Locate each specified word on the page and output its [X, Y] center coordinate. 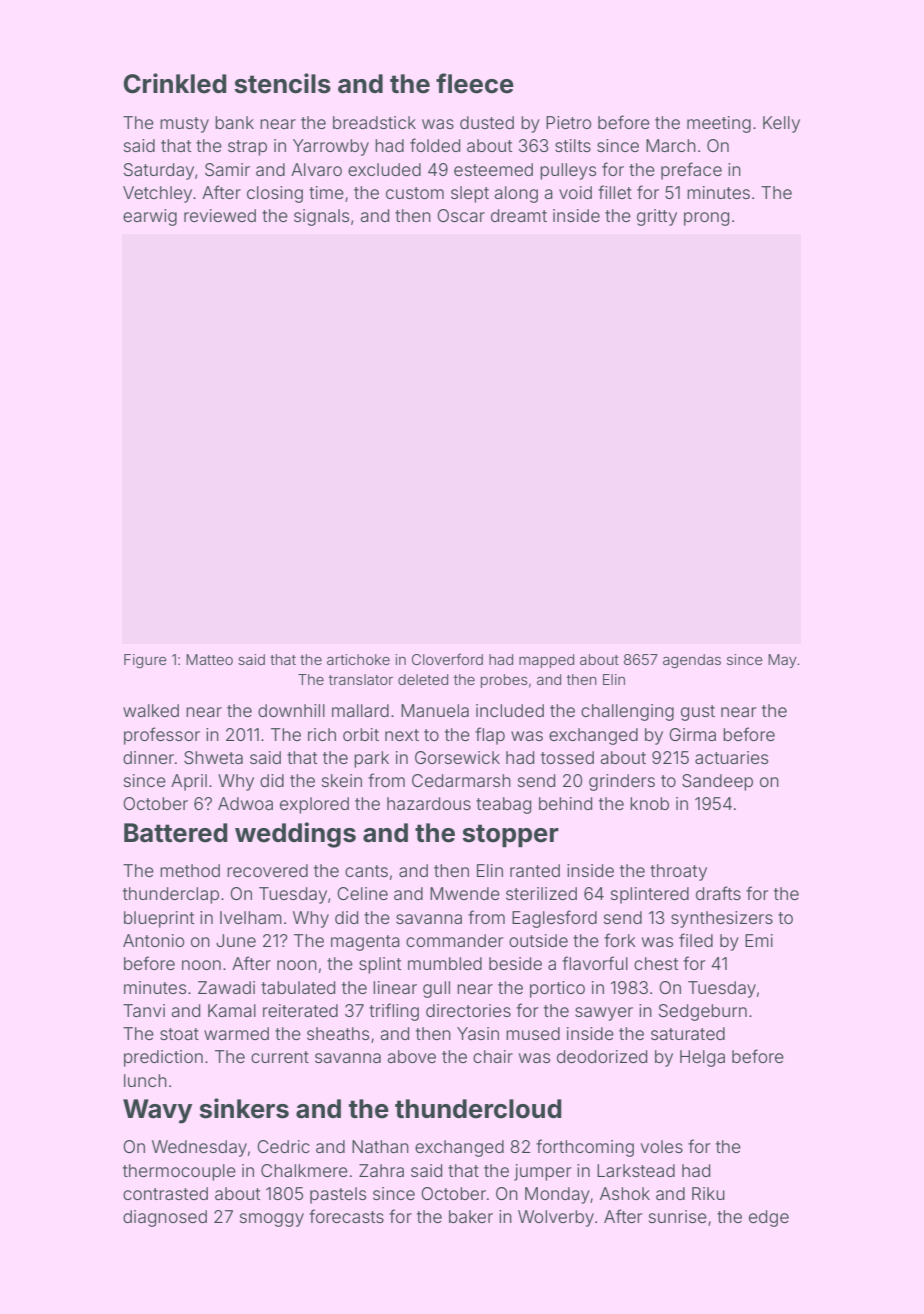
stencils [282, 83]
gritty [657, 217]
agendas [692, 661]
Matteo [209, 659]
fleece [475, 83]
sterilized [541, 893]
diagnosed [165, 1218]
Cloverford [447, 659]
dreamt [519, 215]
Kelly [781, 124]
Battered [176, 833]
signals [321, 217]
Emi [759, 940]
